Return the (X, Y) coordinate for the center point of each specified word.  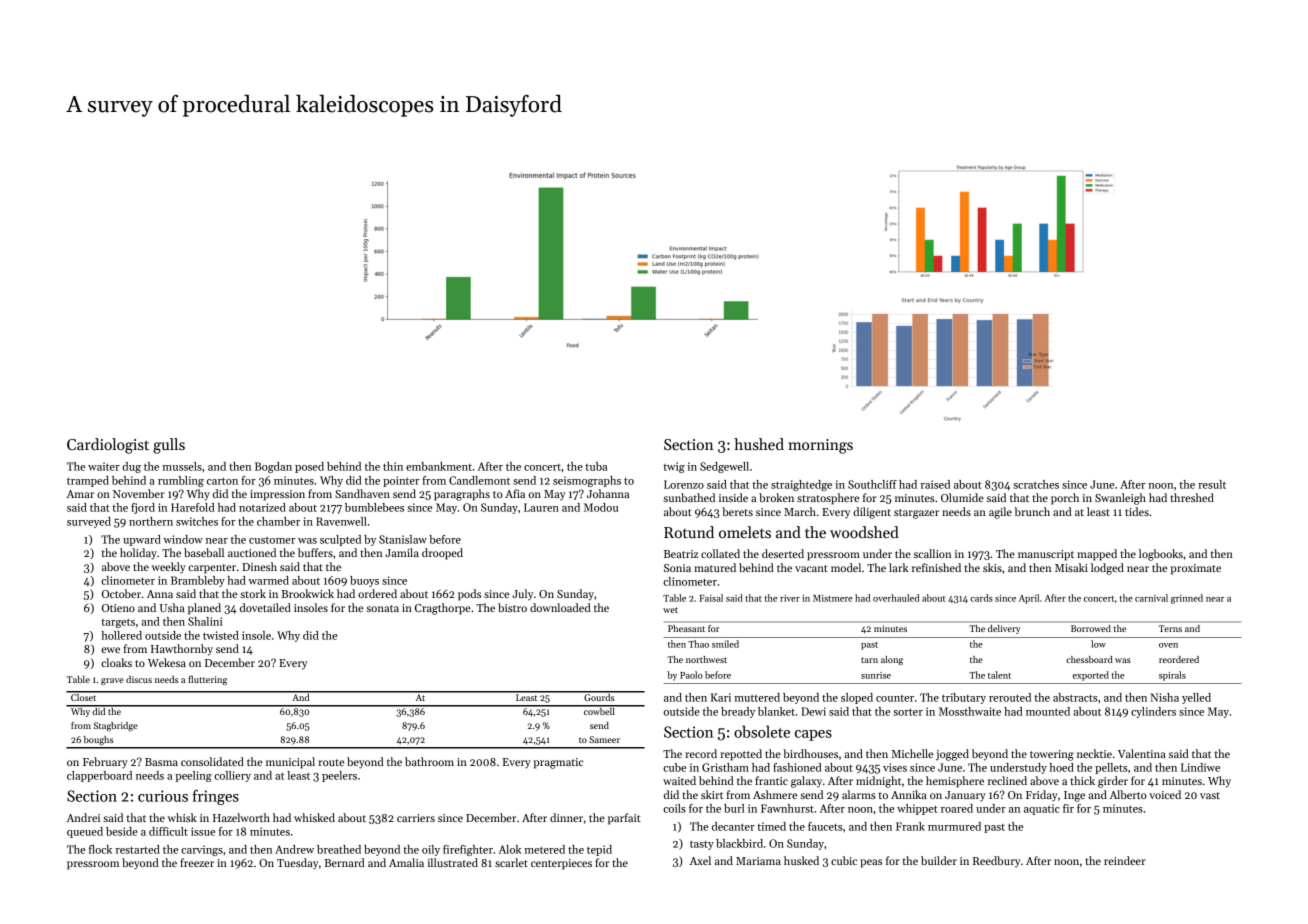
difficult (168, 831)
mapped (1097, 555)
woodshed (864, 532)
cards (981, 598)
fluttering (207, 680)
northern (151, 521)
